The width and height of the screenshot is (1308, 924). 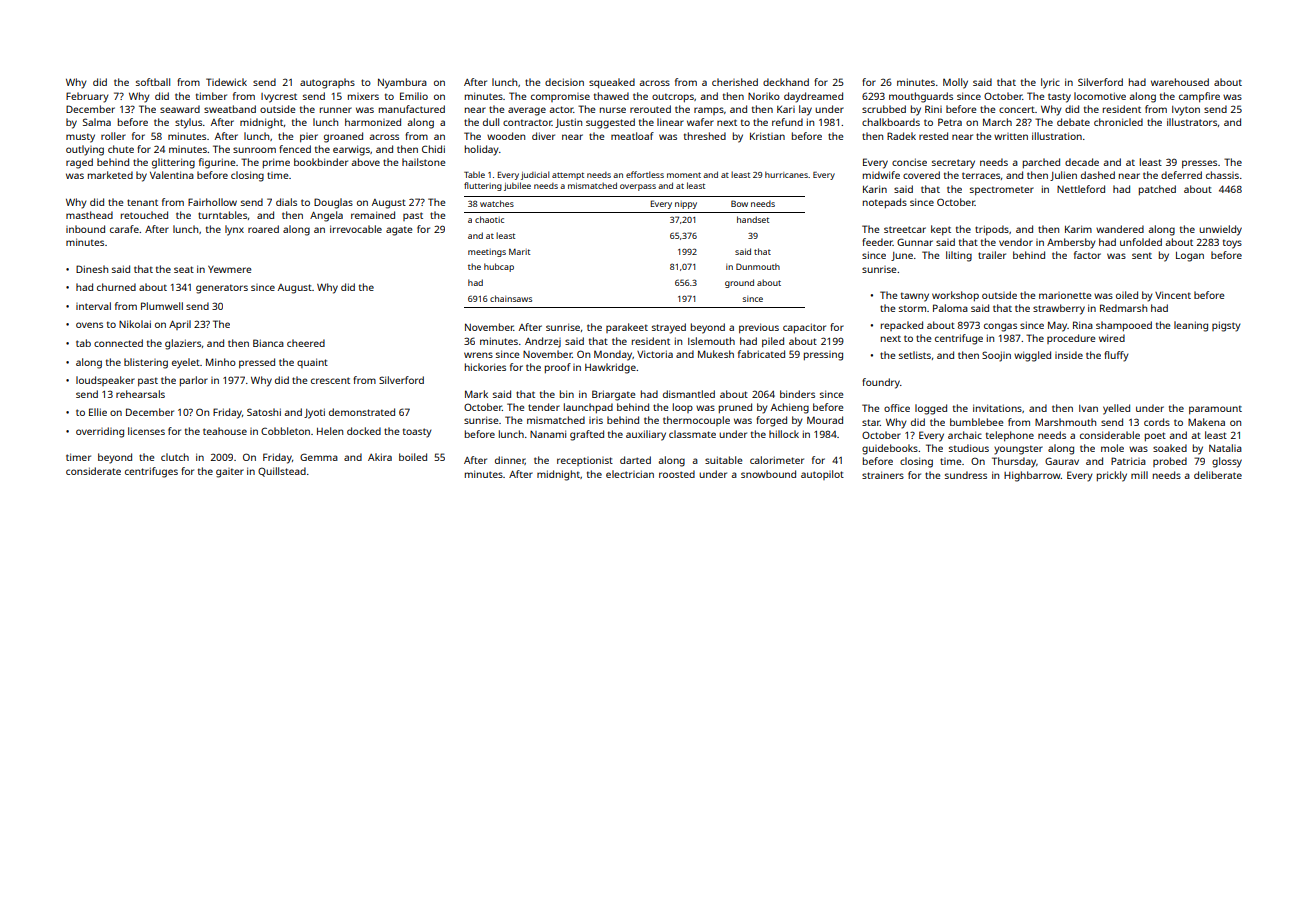 I want to click on vendor, so click(x=1016, y=242).
